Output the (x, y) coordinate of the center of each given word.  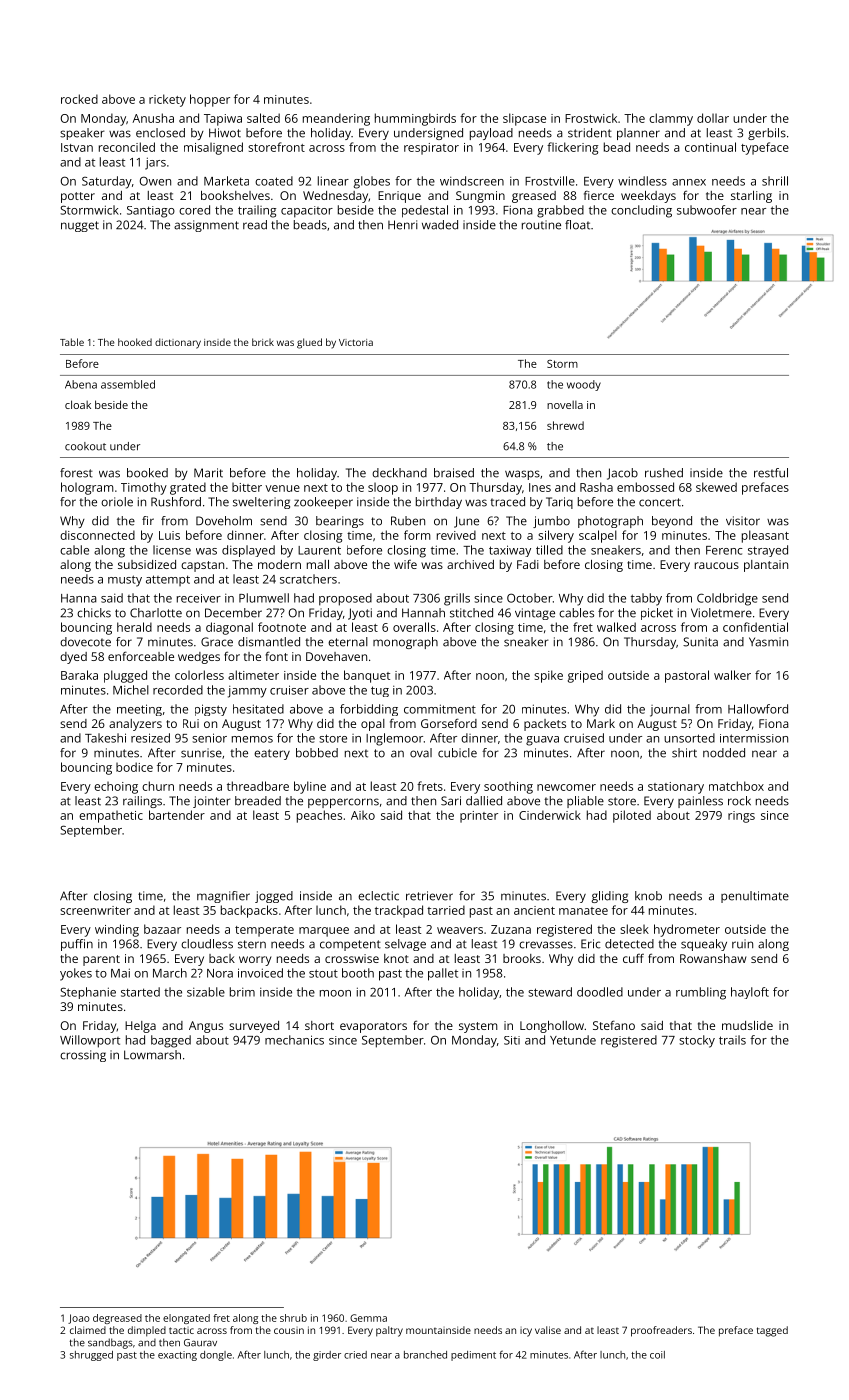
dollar (713, 118)
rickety (167, 100)
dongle (216, 1356)
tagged (772, 1331)
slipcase (524, 119)
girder (327, 1356)
